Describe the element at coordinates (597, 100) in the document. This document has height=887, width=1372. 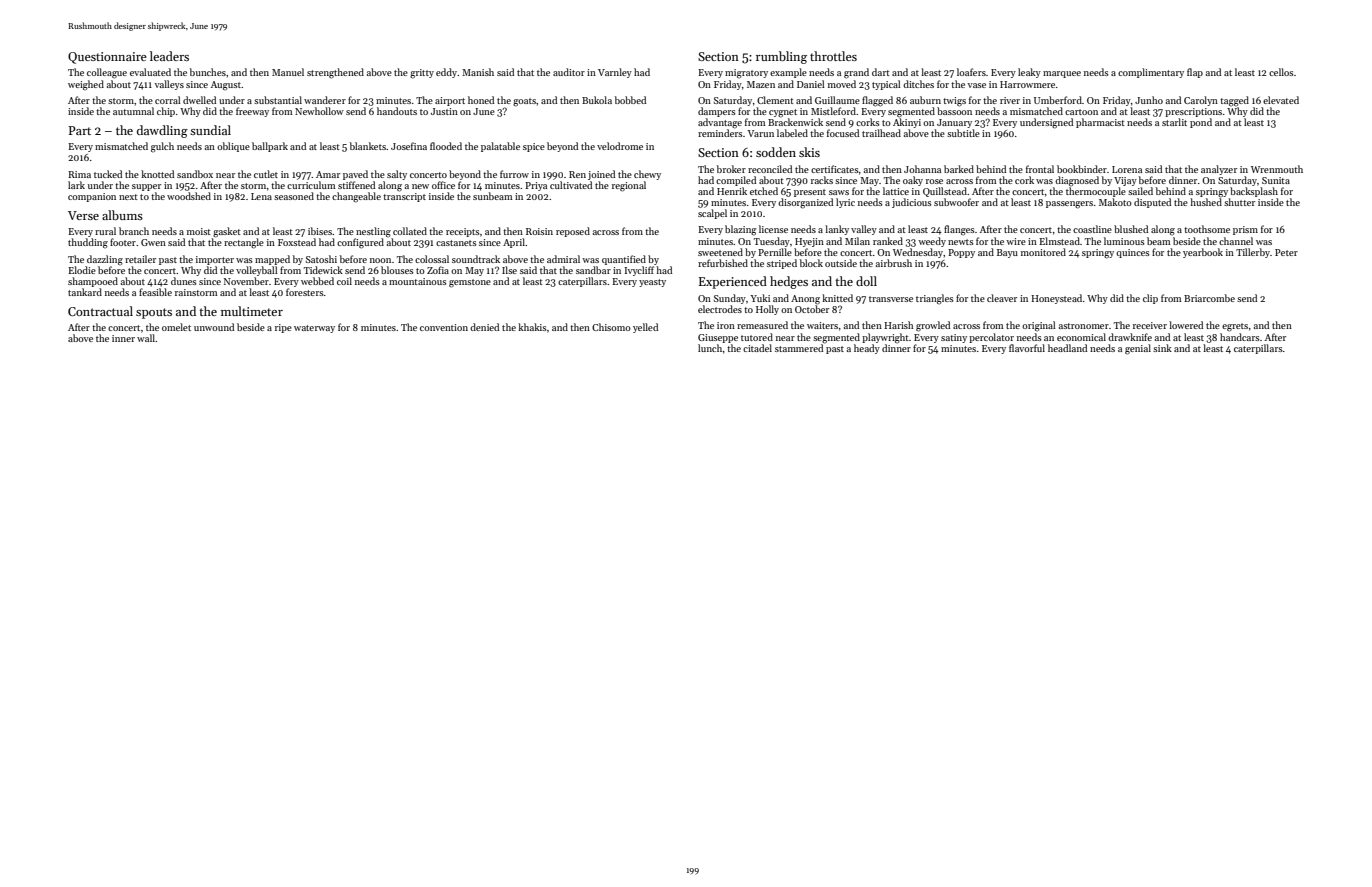
I see `Bukola` at that location.
